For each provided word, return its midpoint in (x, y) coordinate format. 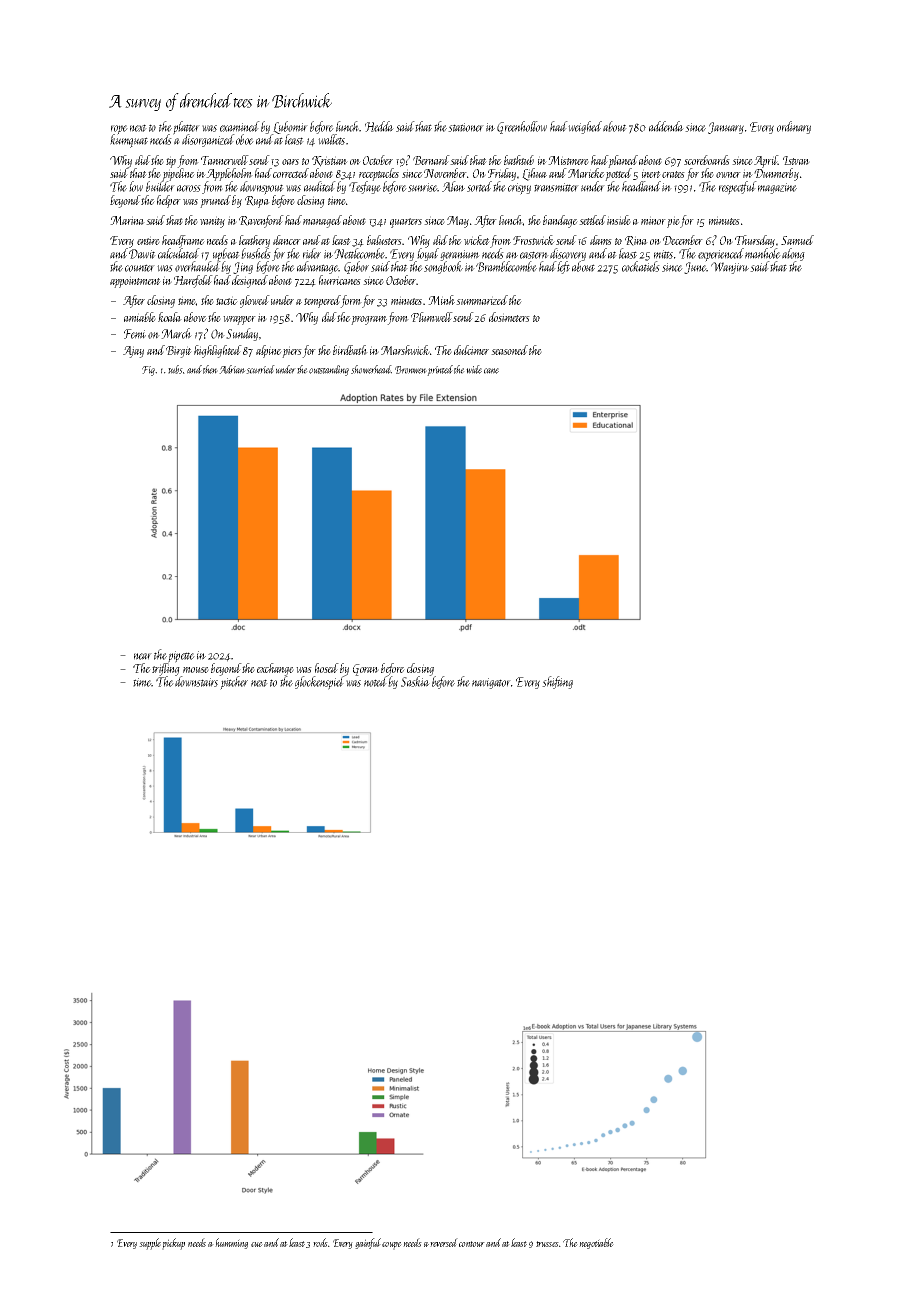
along (793, 254)
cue (257, 1244)
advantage (318, 267)
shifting (557, 682)
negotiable (596, 1243)
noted (376, 681)
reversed (444, 1242)
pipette (181, 657)
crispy (519, 189)
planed (623, 161)
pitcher (234, 683)
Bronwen (411, 370)
